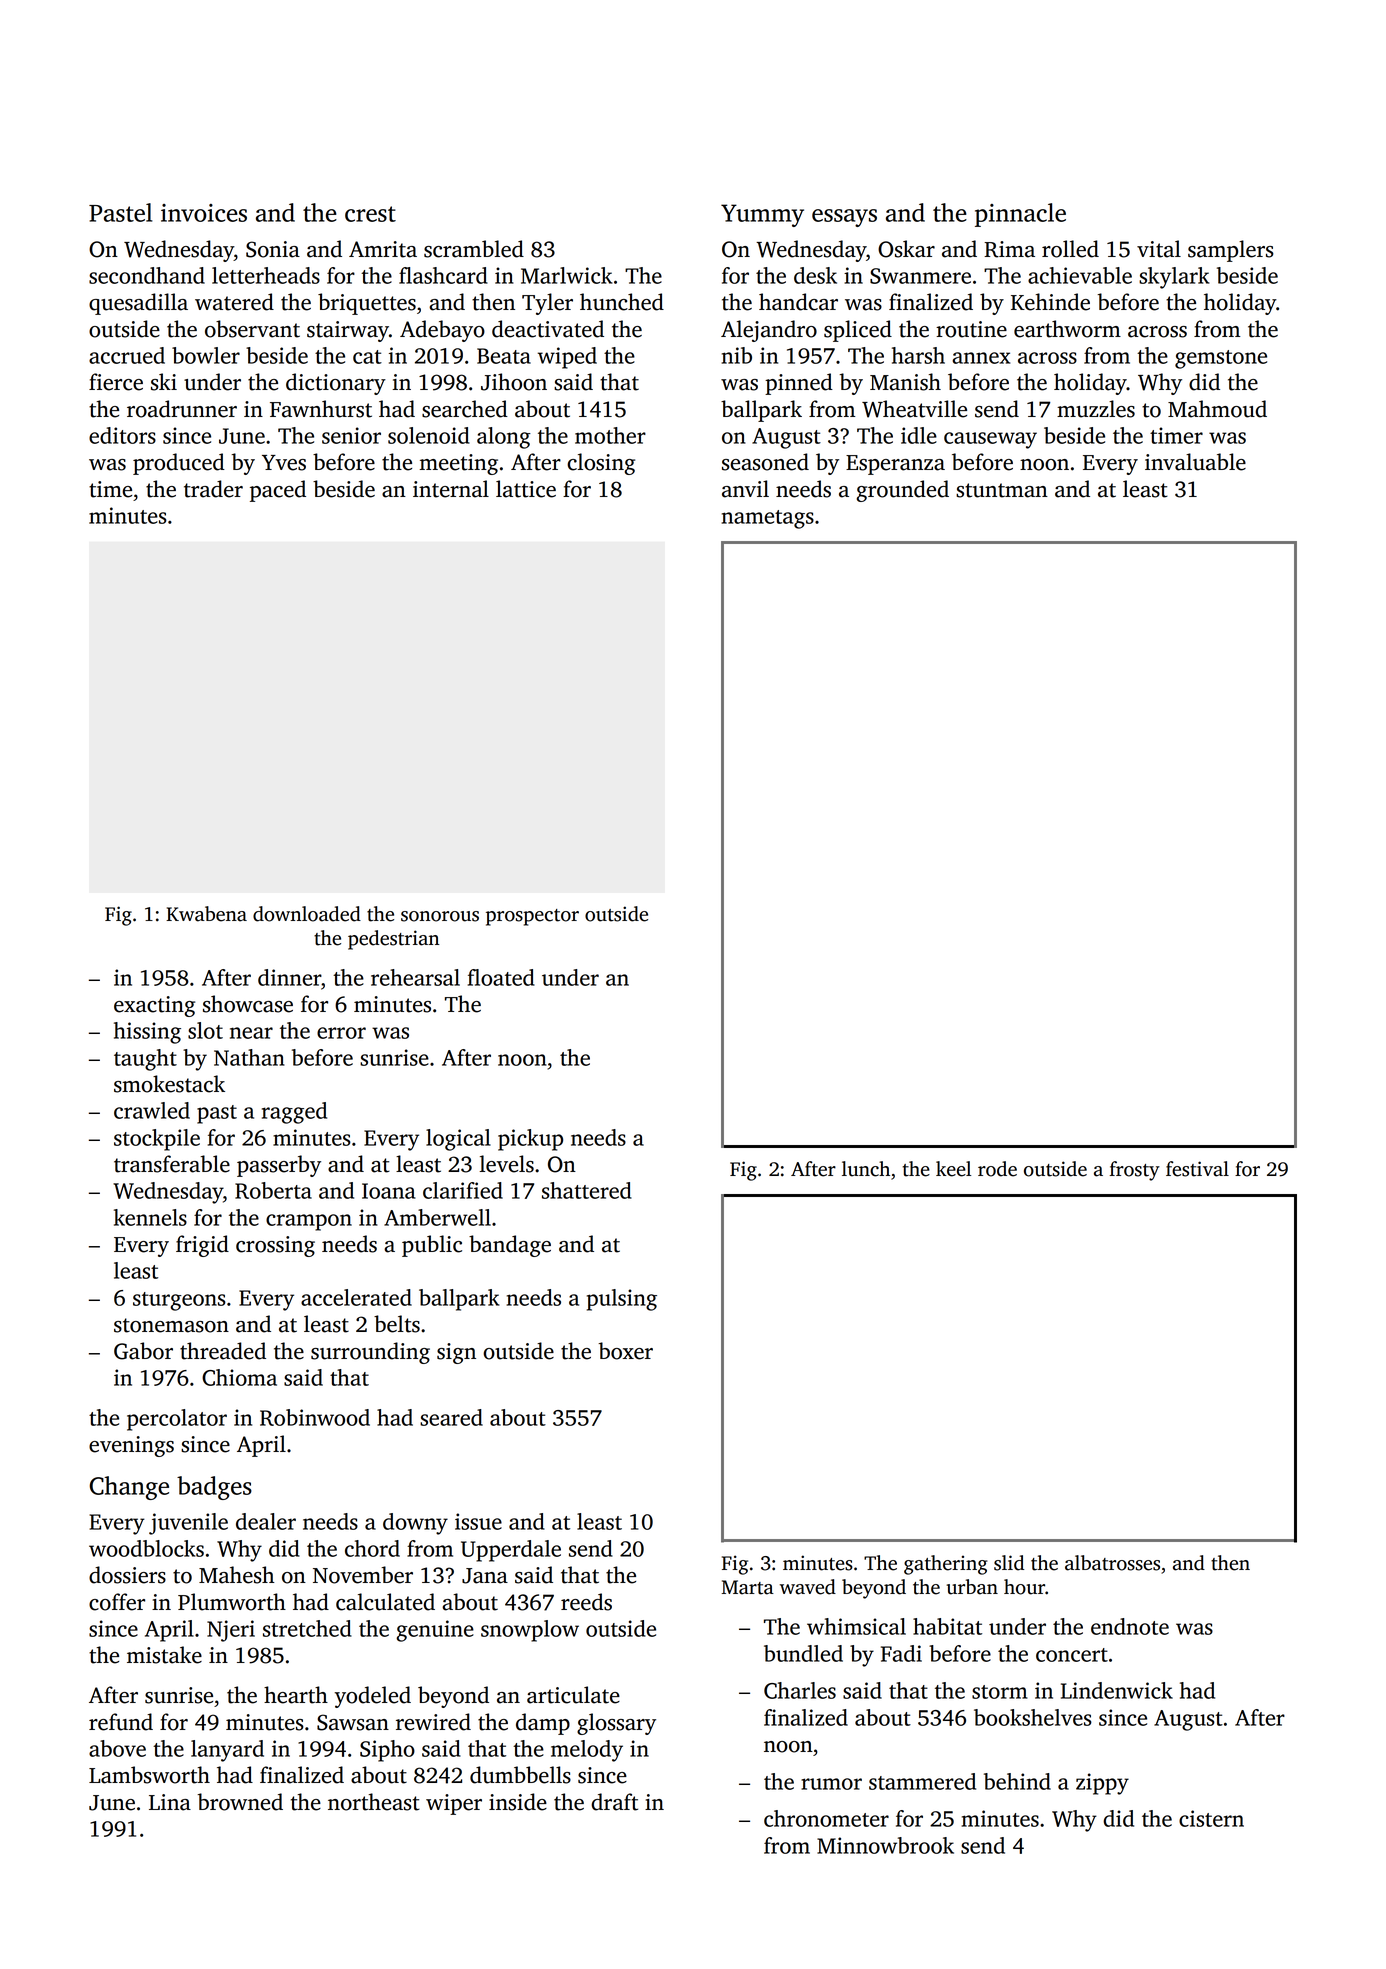 This document has height=1969, width=1386. What do you see at coordinates (1112, 1563) in the document?
I see `albatrosses` at bounding box center [1112, 1563].
